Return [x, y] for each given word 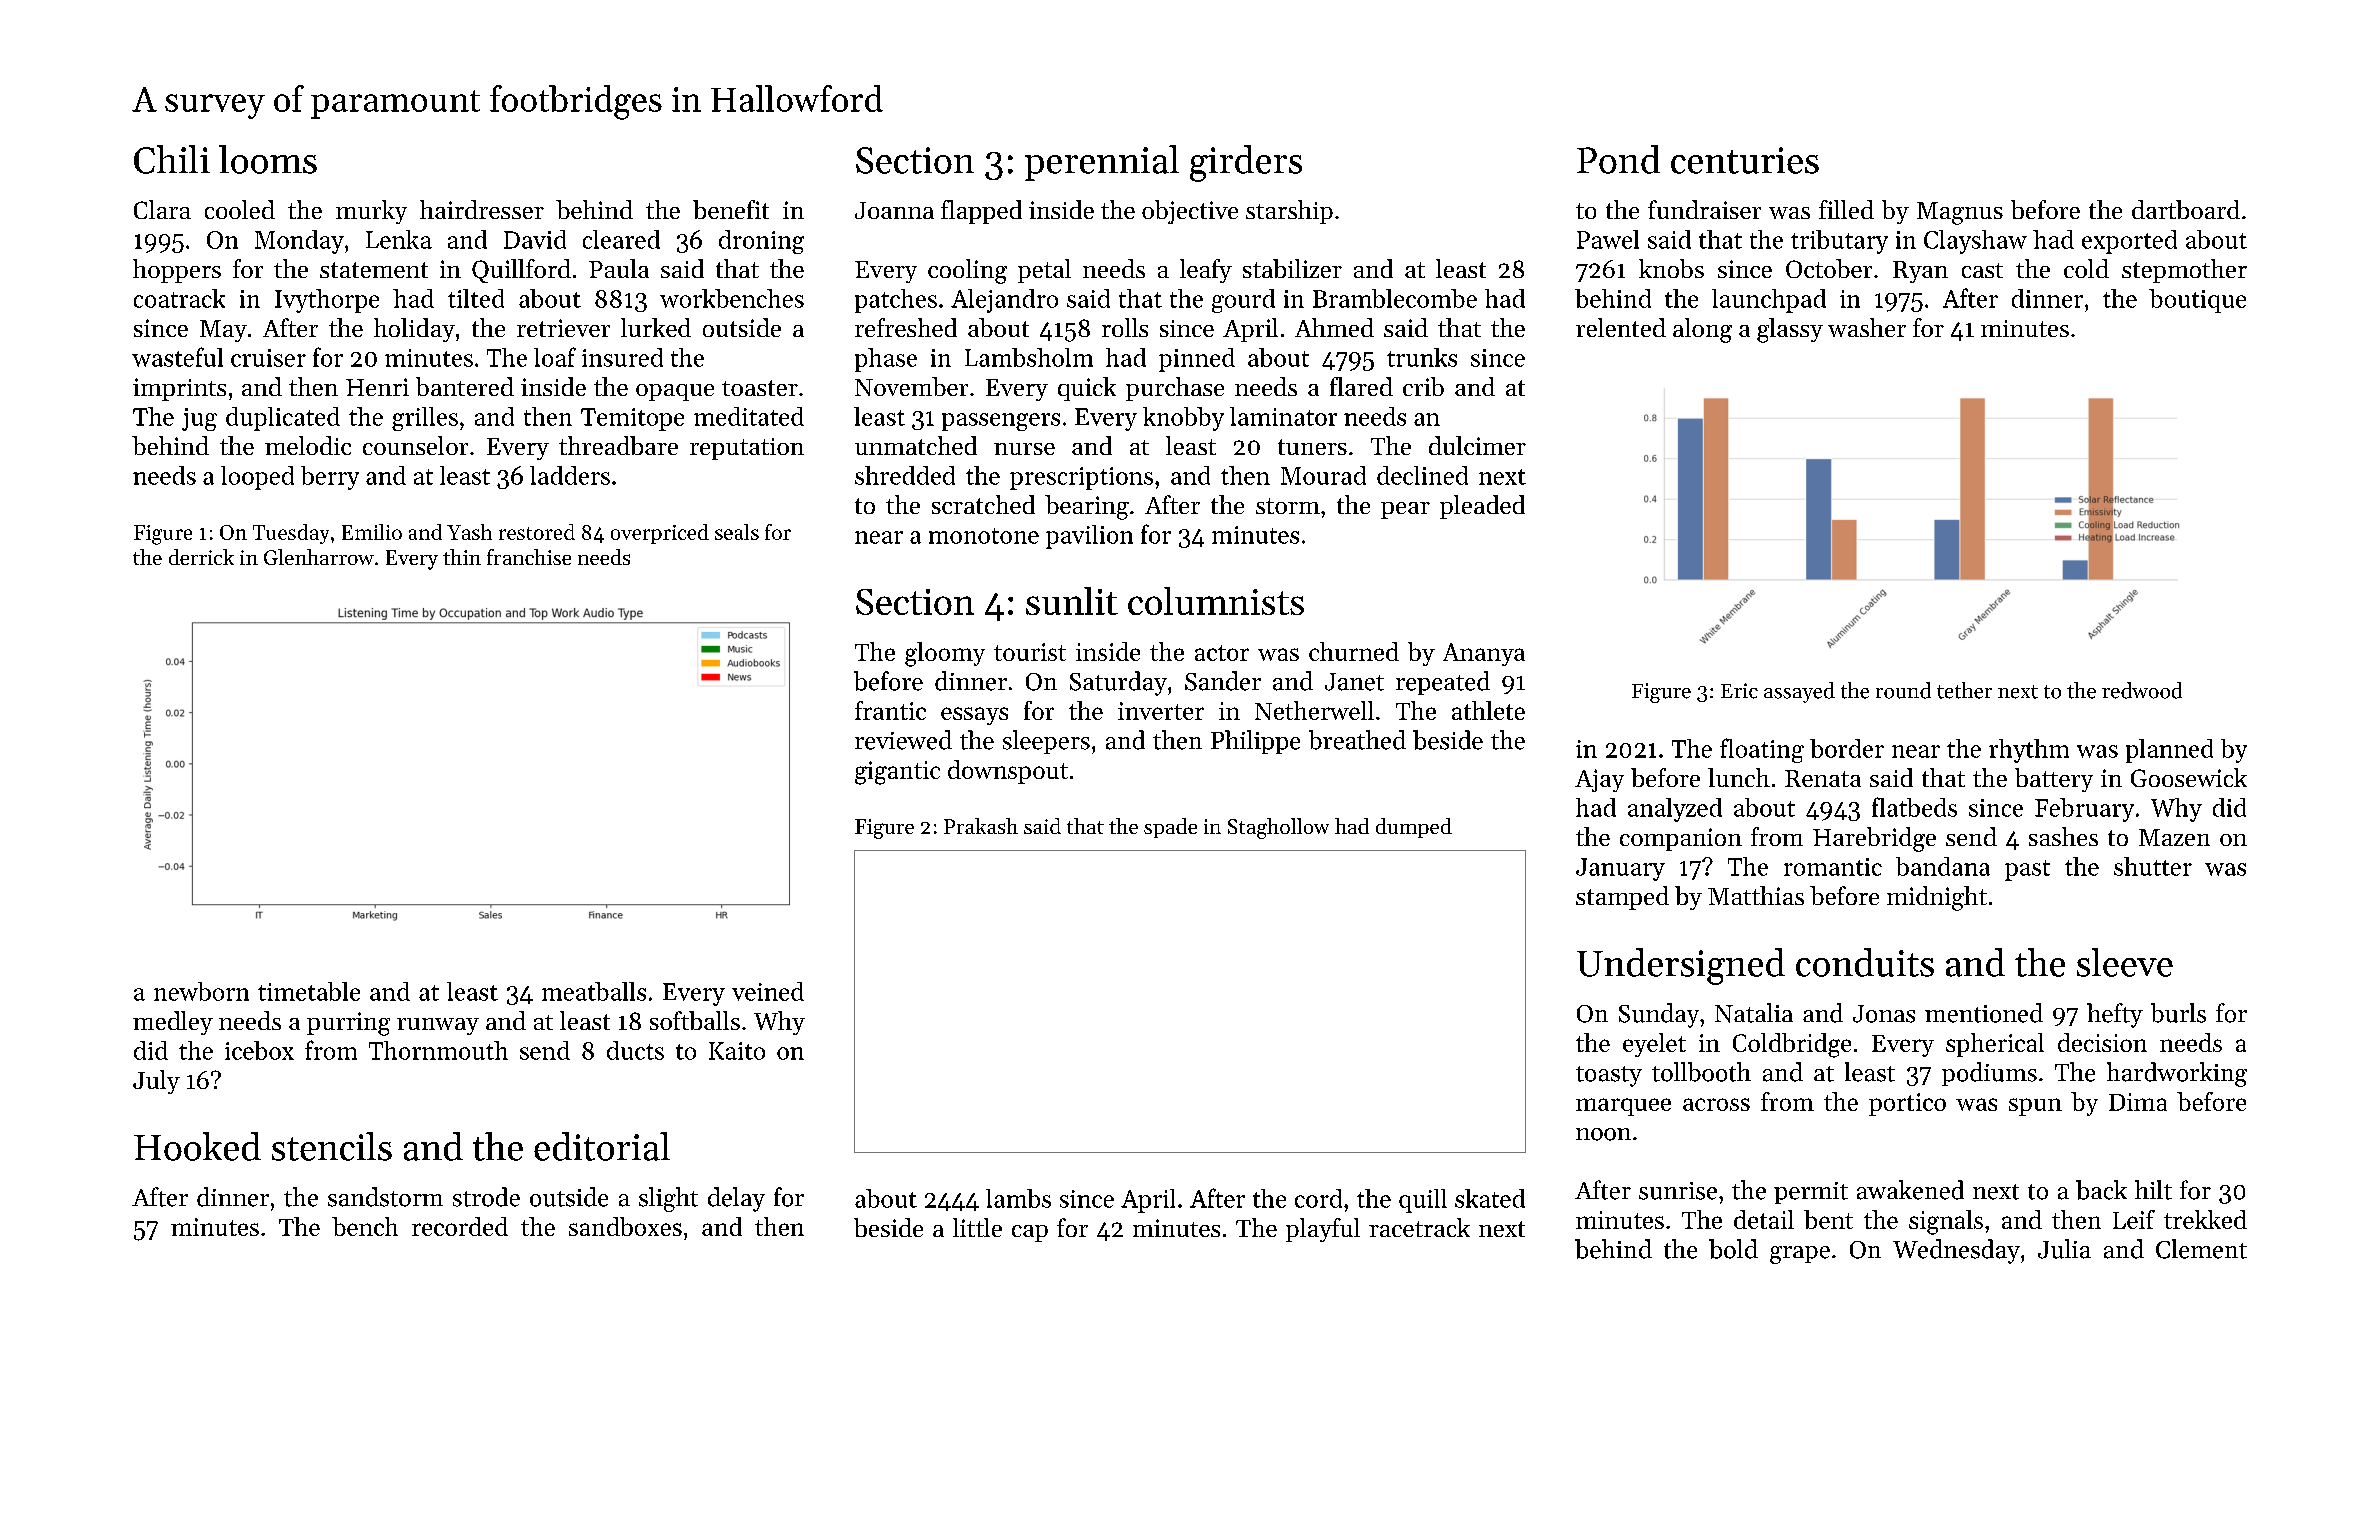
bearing [1087, 507]
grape [1800, 1255]
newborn [201, 991]
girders [1246, 163]
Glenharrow [319, 557]
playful [1323, 1230]
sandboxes [625, 1226]
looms [268, 159]
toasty [1609, 1076]
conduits [1865, 962]
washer [1867, 327]
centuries [1745, 160]
